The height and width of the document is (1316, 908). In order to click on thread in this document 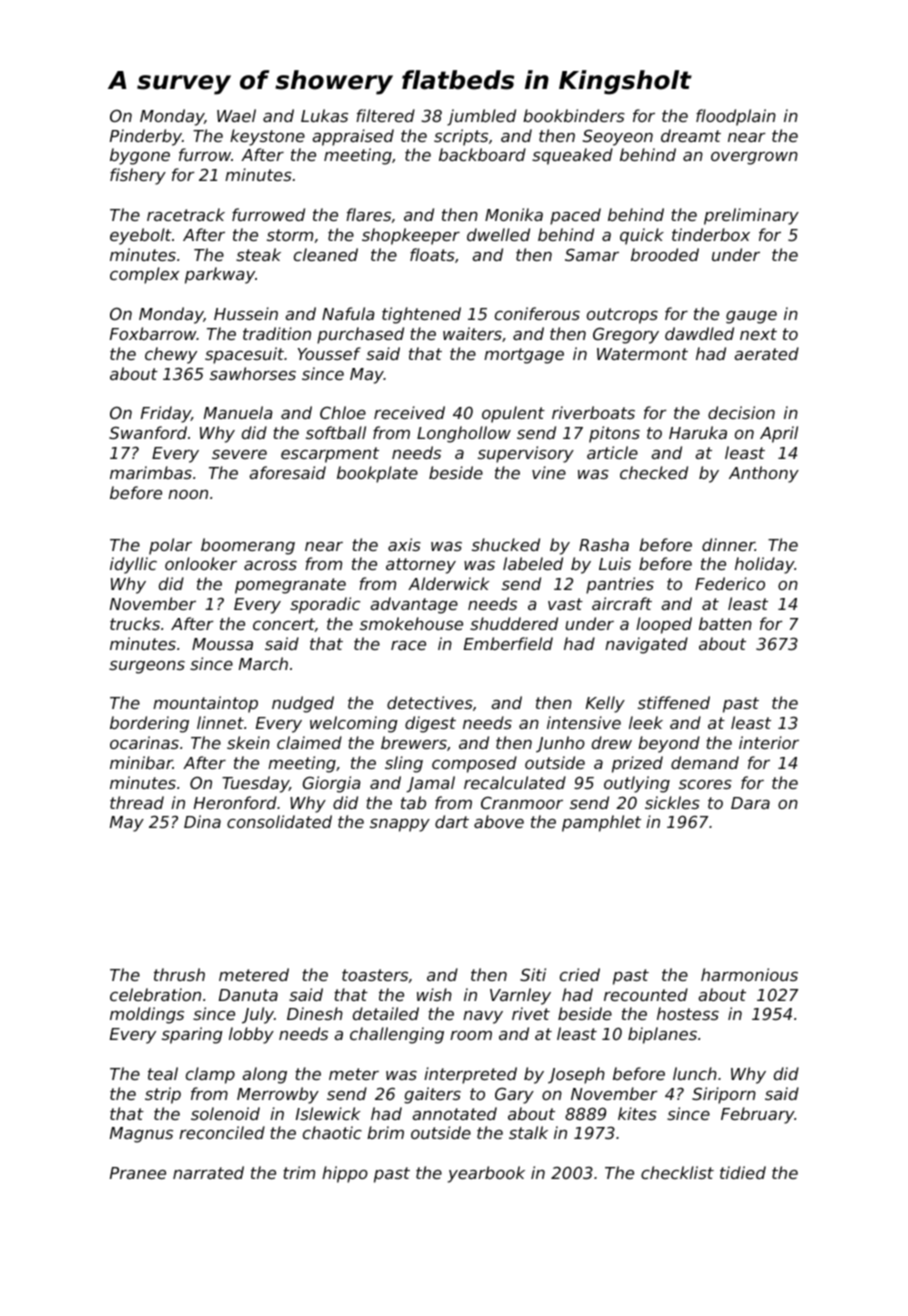, I will do `click(137, 802)`.
